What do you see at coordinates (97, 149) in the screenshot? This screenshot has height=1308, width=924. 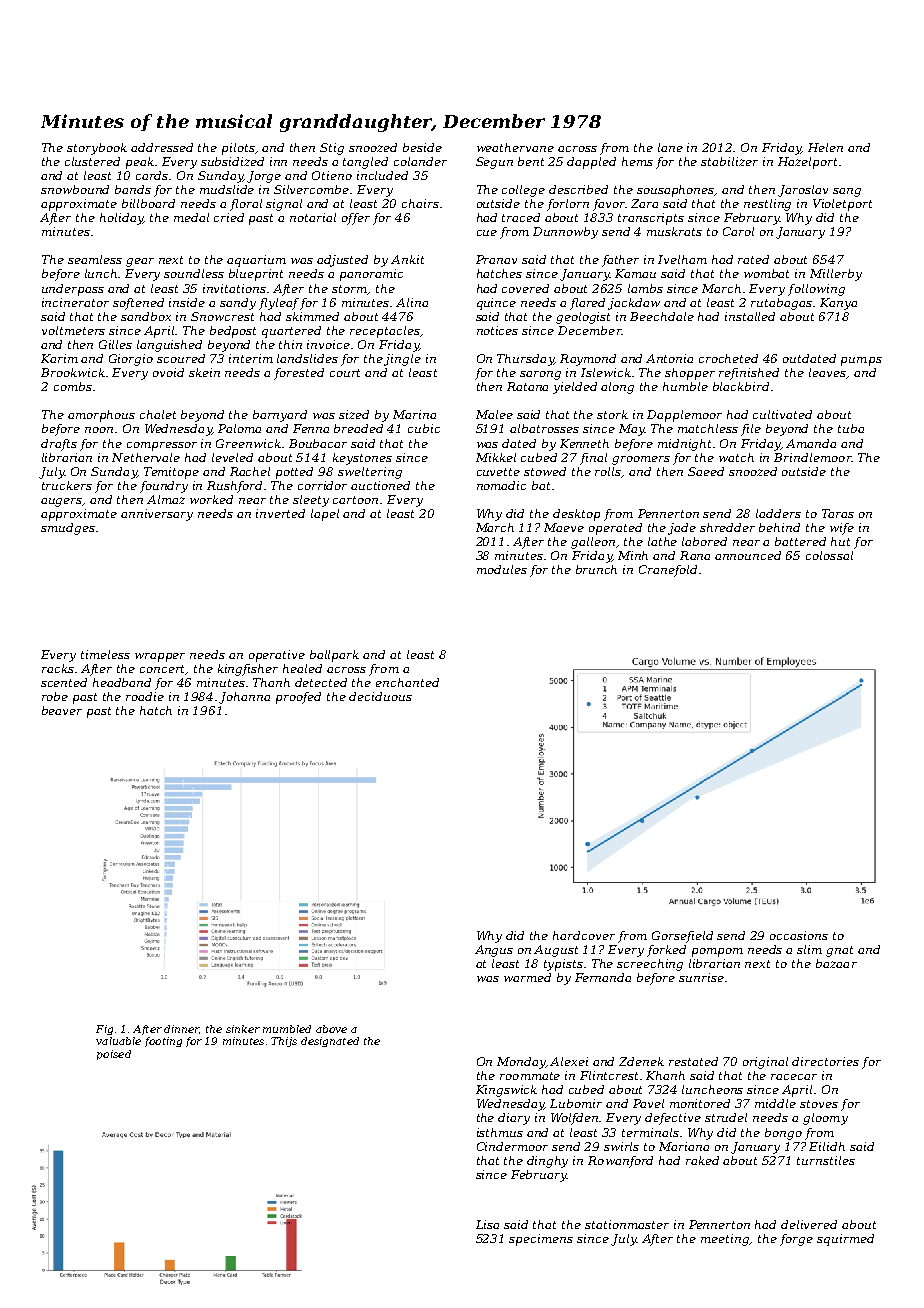 I see `storybook` at bounding box center [97, 149].
